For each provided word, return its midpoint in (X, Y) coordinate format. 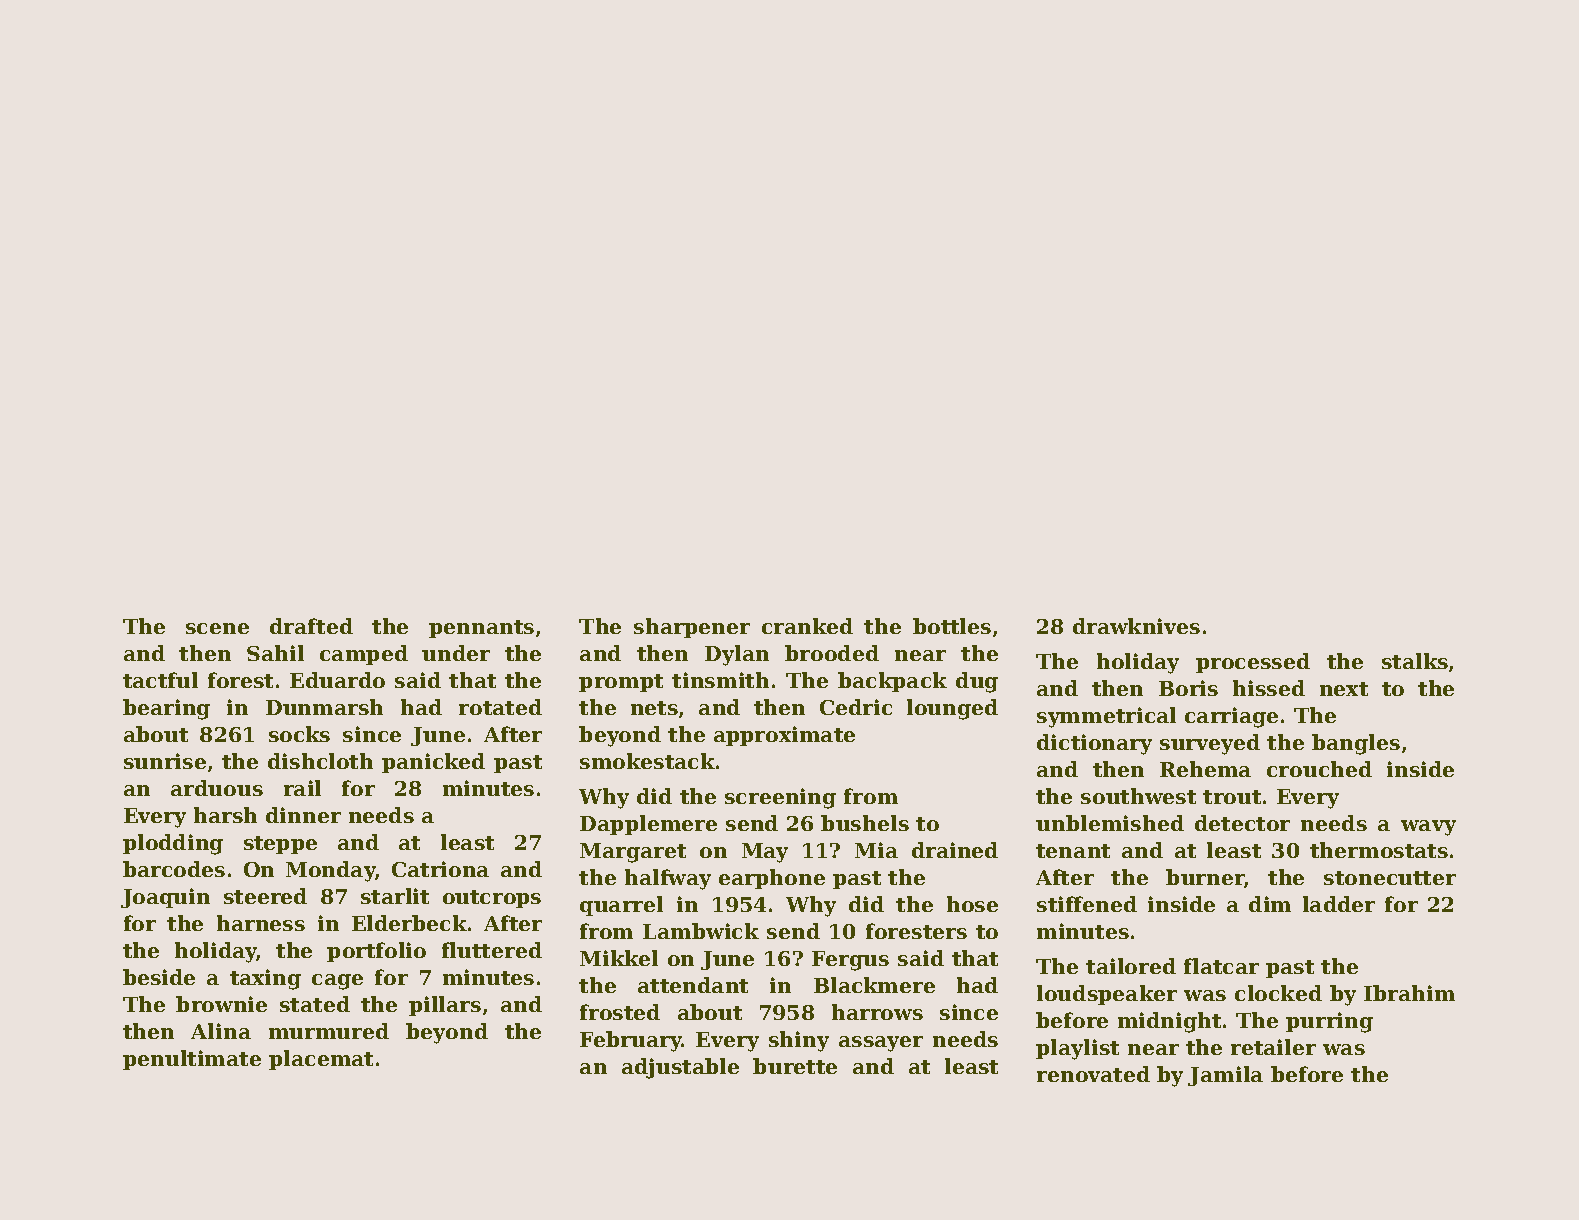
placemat (321, 1060)
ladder (1339, 904)
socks (299, 734)
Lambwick (701, 931)
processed (1253, 663)
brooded (832, 653)
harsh (225, 815)
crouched (1319, 769)
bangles (1356, 744)
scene (217, 628)
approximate (784, 736)
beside (159, 977)
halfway (668, 879)
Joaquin (165, 898)
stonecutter (1390, 878)
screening (780, 798)
